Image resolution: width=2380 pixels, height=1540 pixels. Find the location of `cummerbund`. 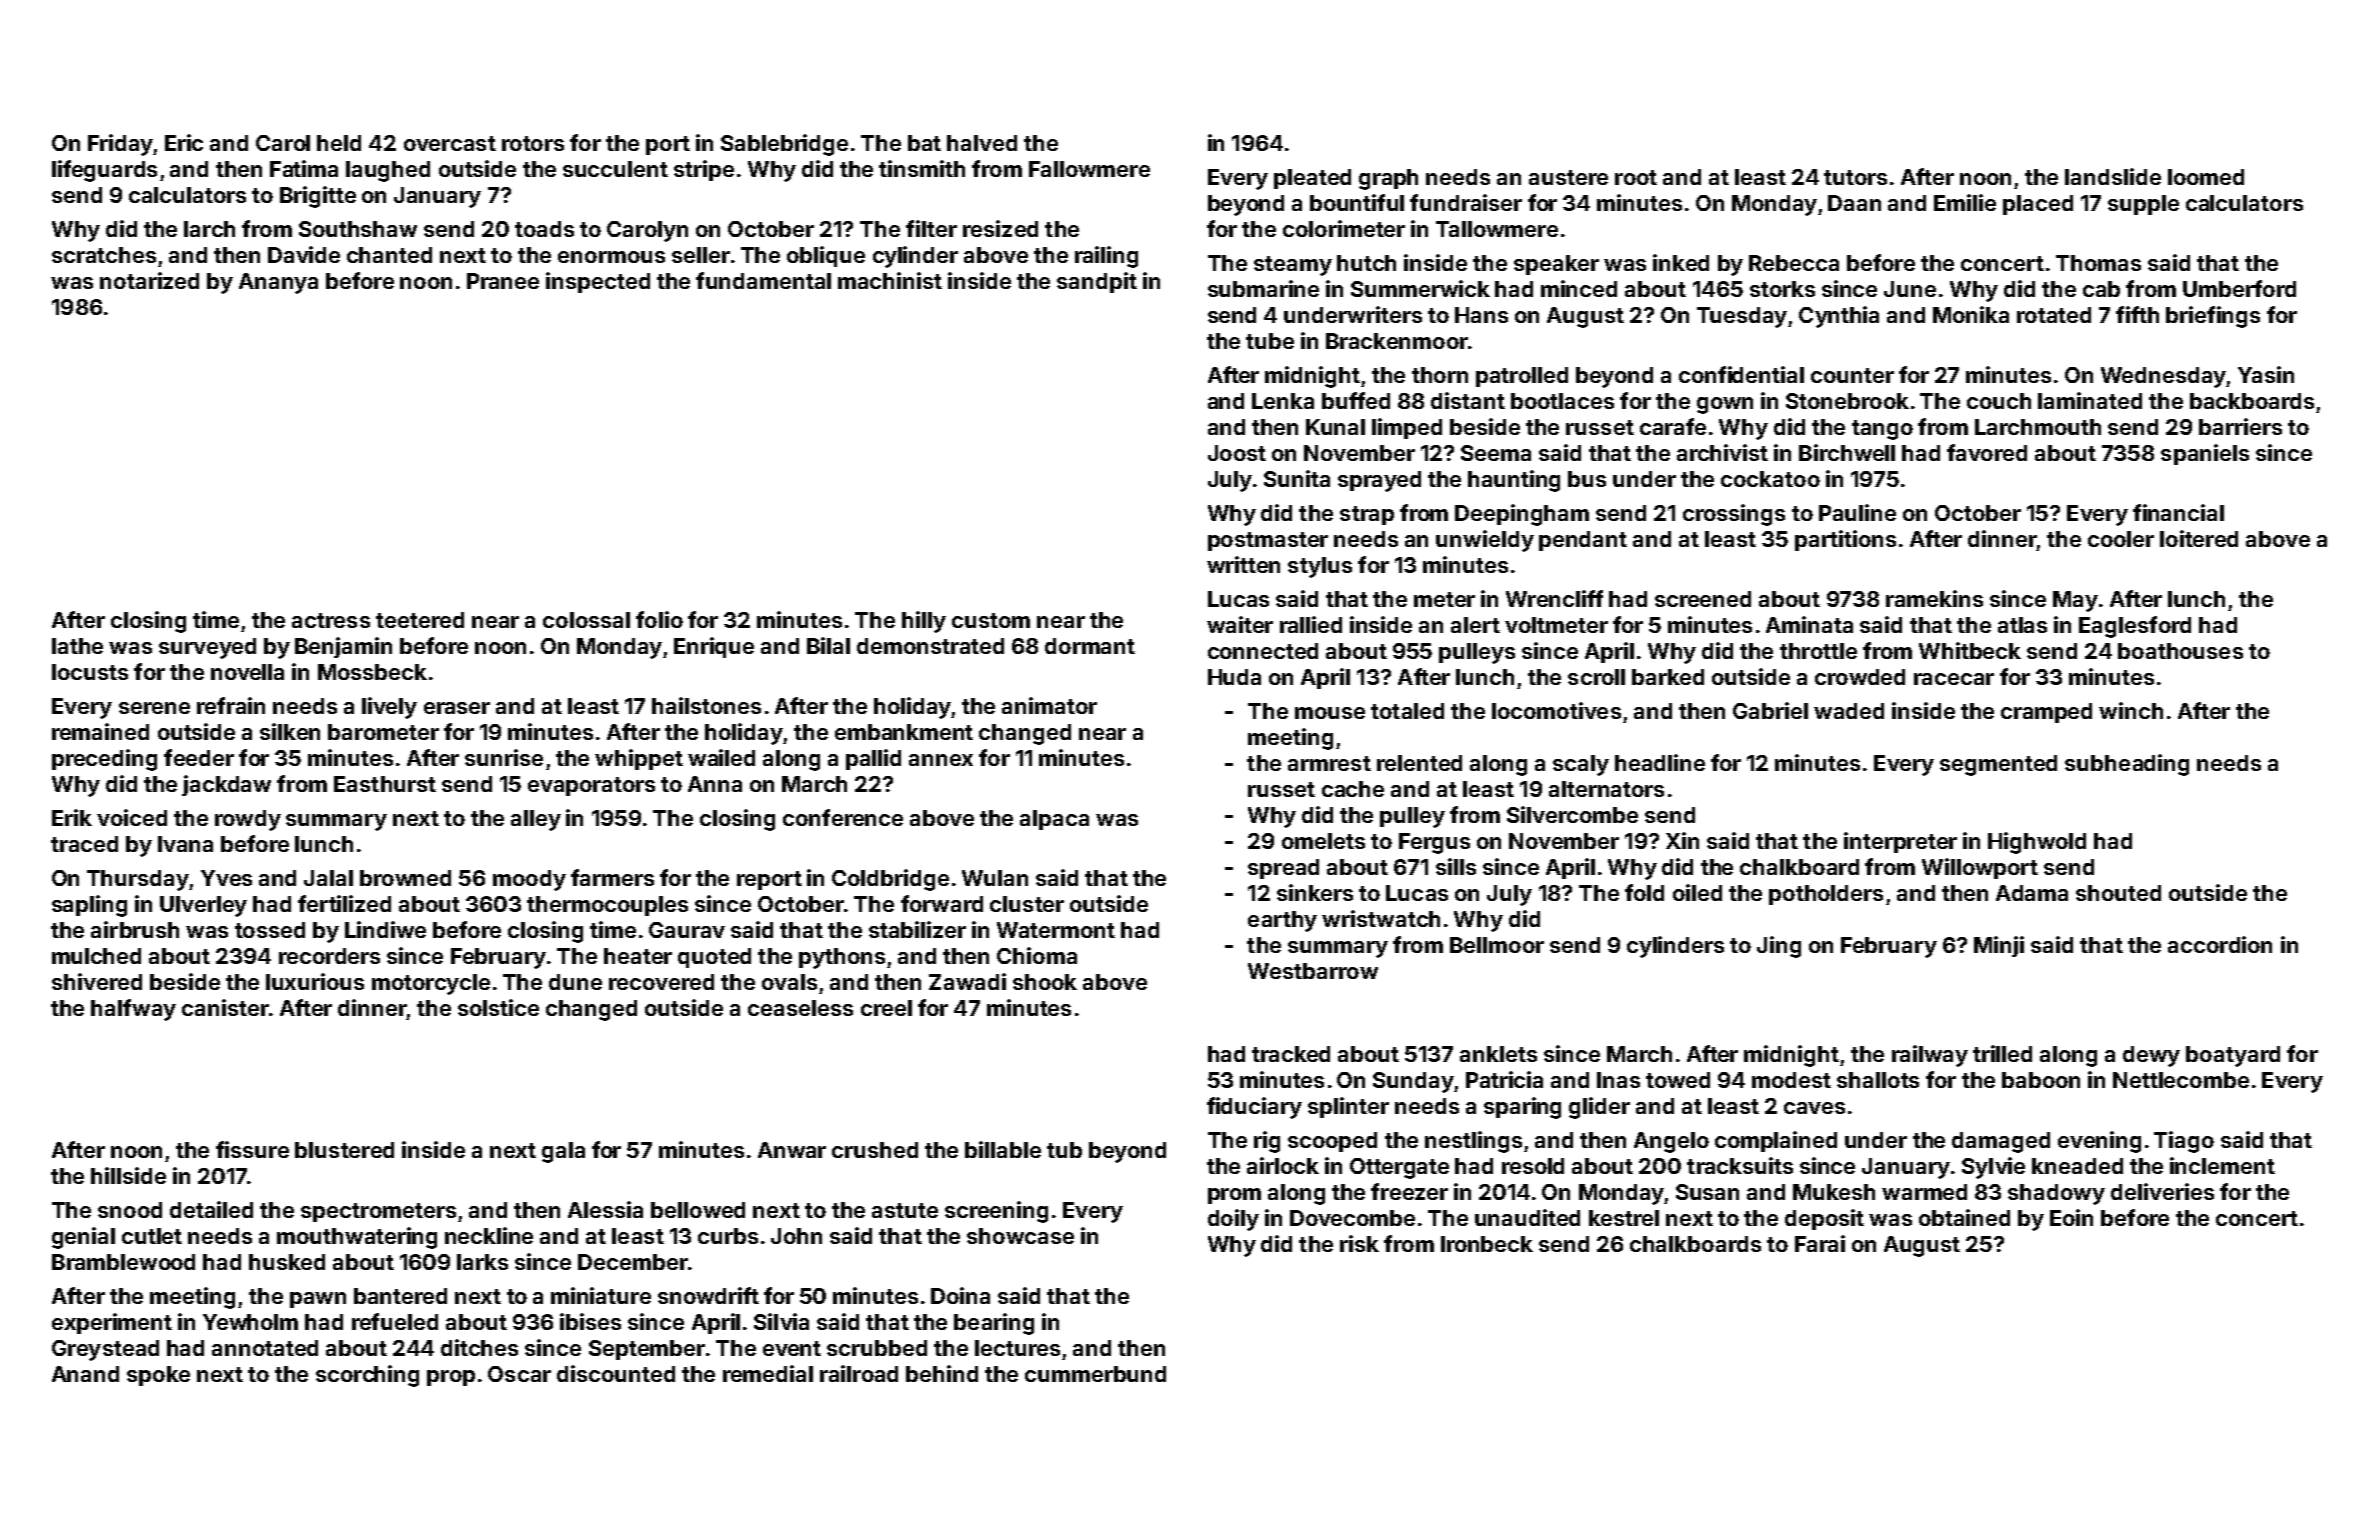

cummerbund is located at coordinates (1095, 1374).
